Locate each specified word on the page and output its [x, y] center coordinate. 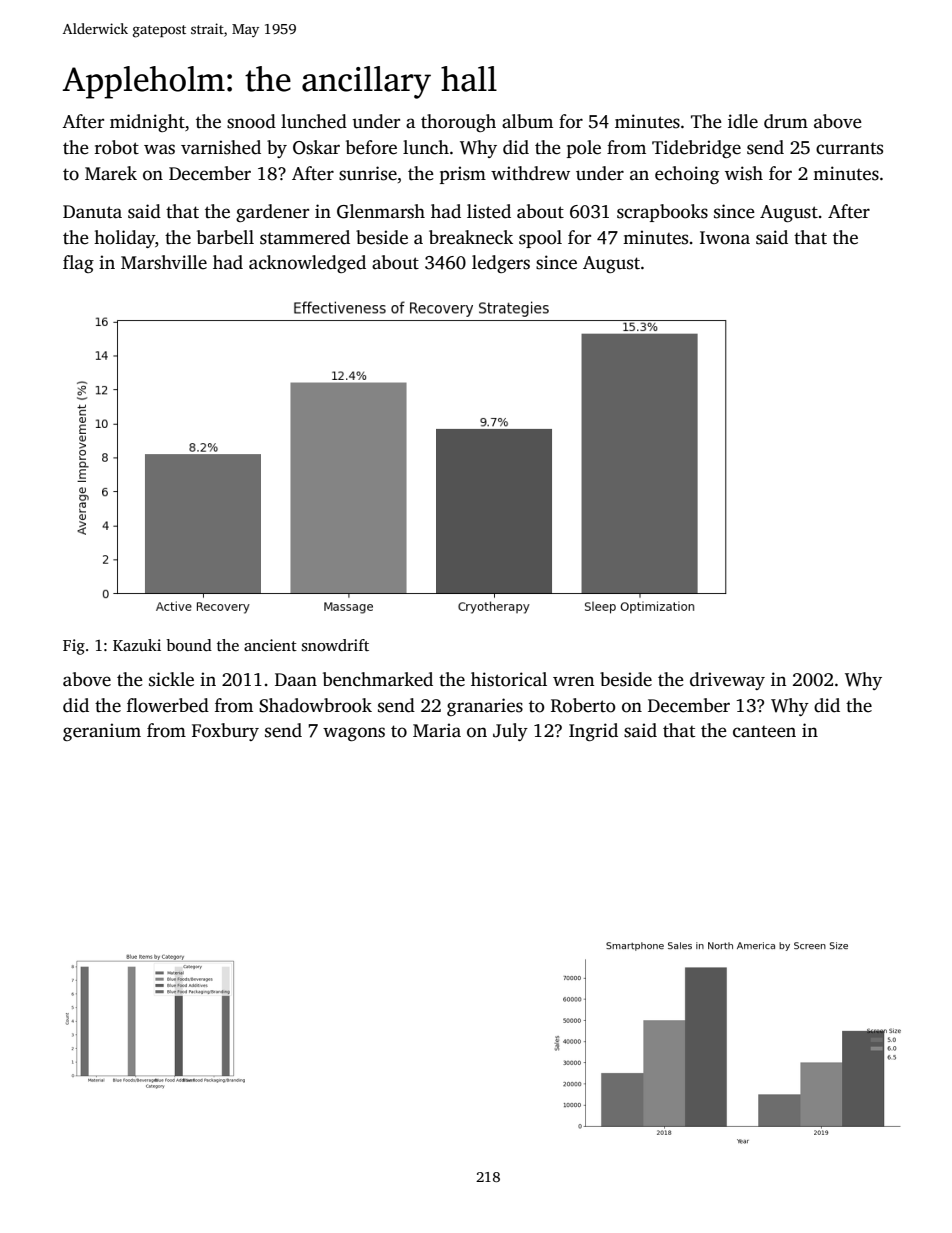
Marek [111, 173]
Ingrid [593, 732]
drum [786, 121]
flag [78, 264]
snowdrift [335, 645]
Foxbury [225, 732]
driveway [727, 681]
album [527, 121]
